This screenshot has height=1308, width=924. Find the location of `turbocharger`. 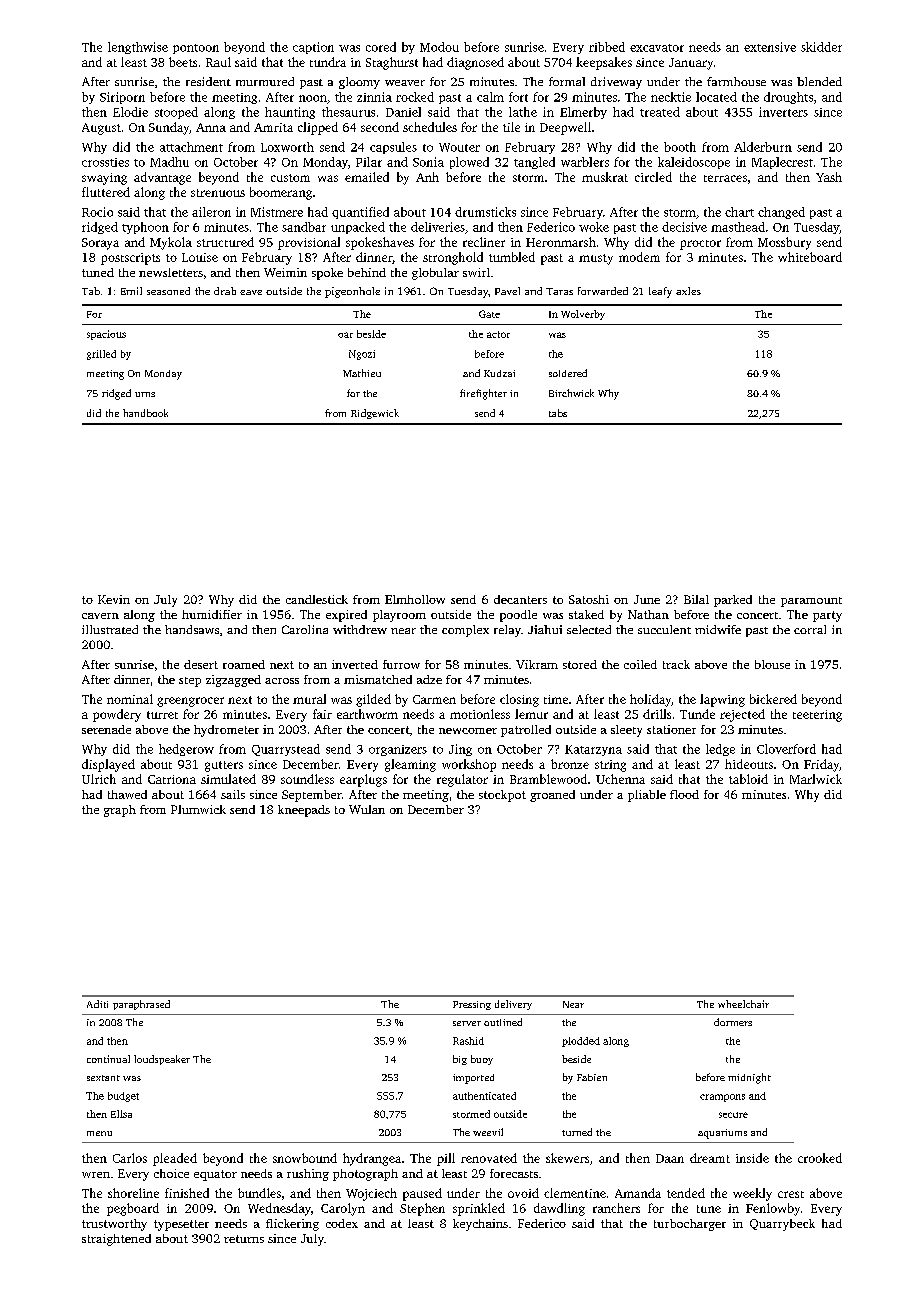

turbocharger is located at coordinates (690, 1225).
